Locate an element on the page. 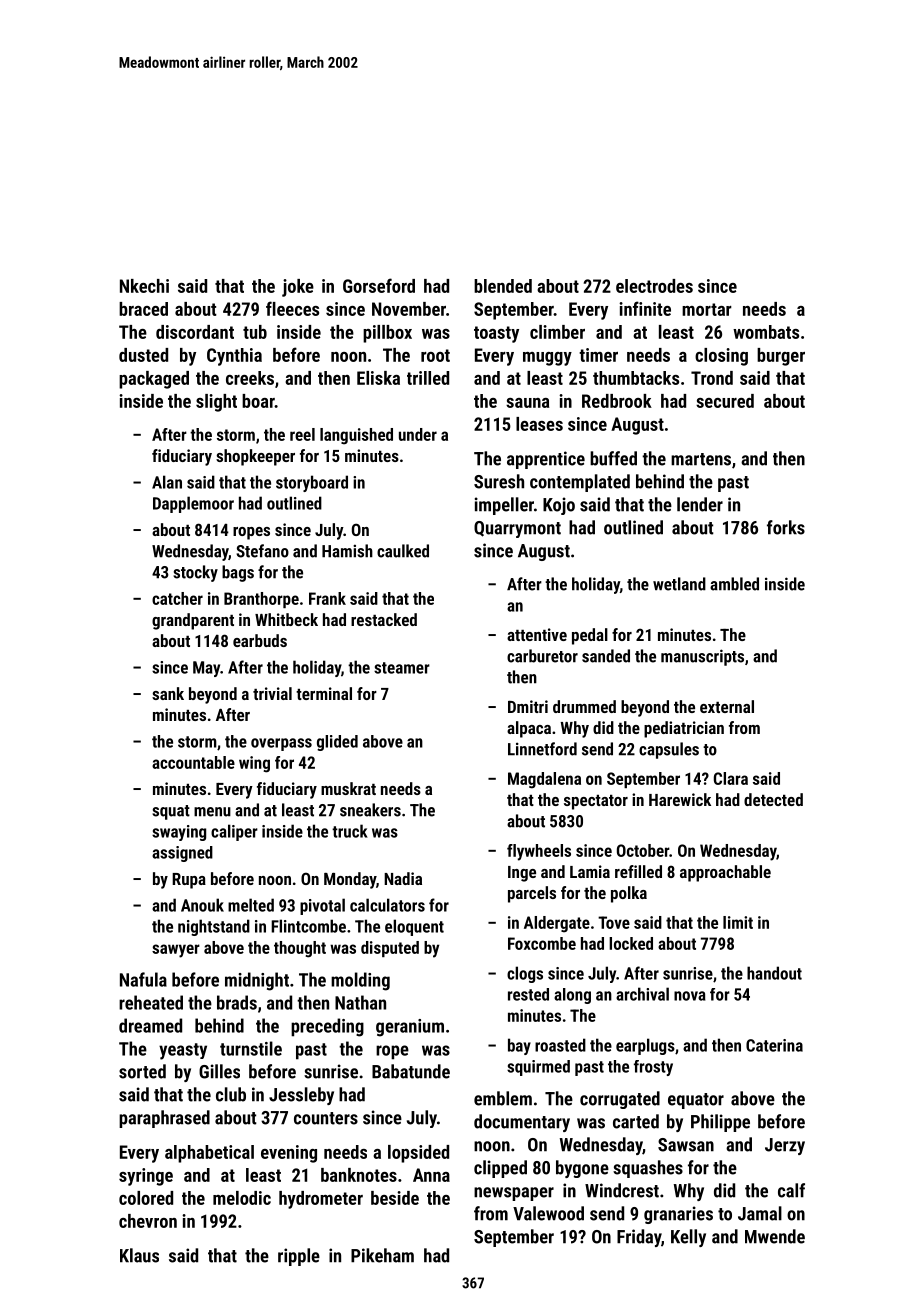  sank is located at coordinates (168, 693).
